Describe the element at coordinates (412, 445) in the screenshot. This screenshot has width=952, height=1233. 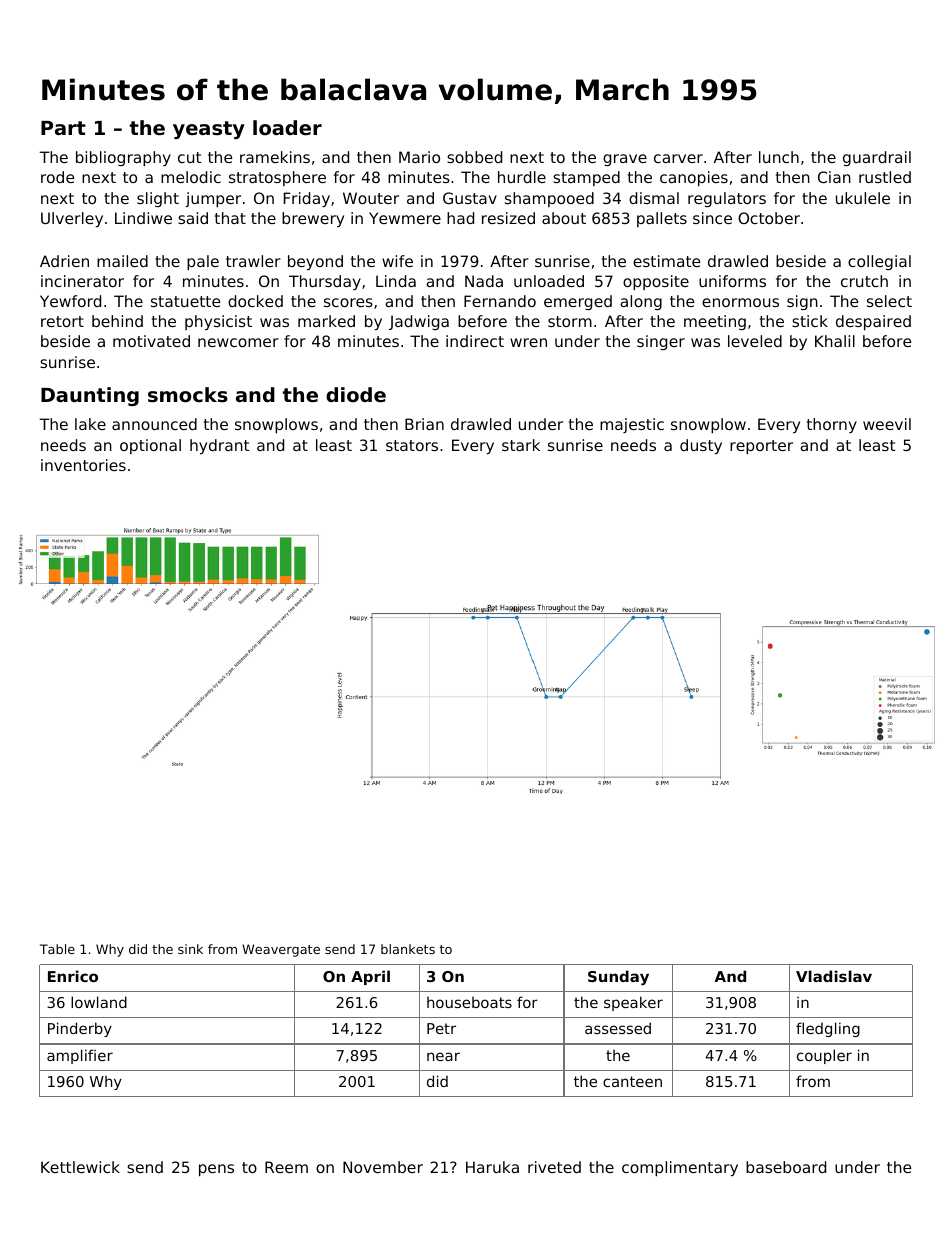
I see `stators` at that location.
